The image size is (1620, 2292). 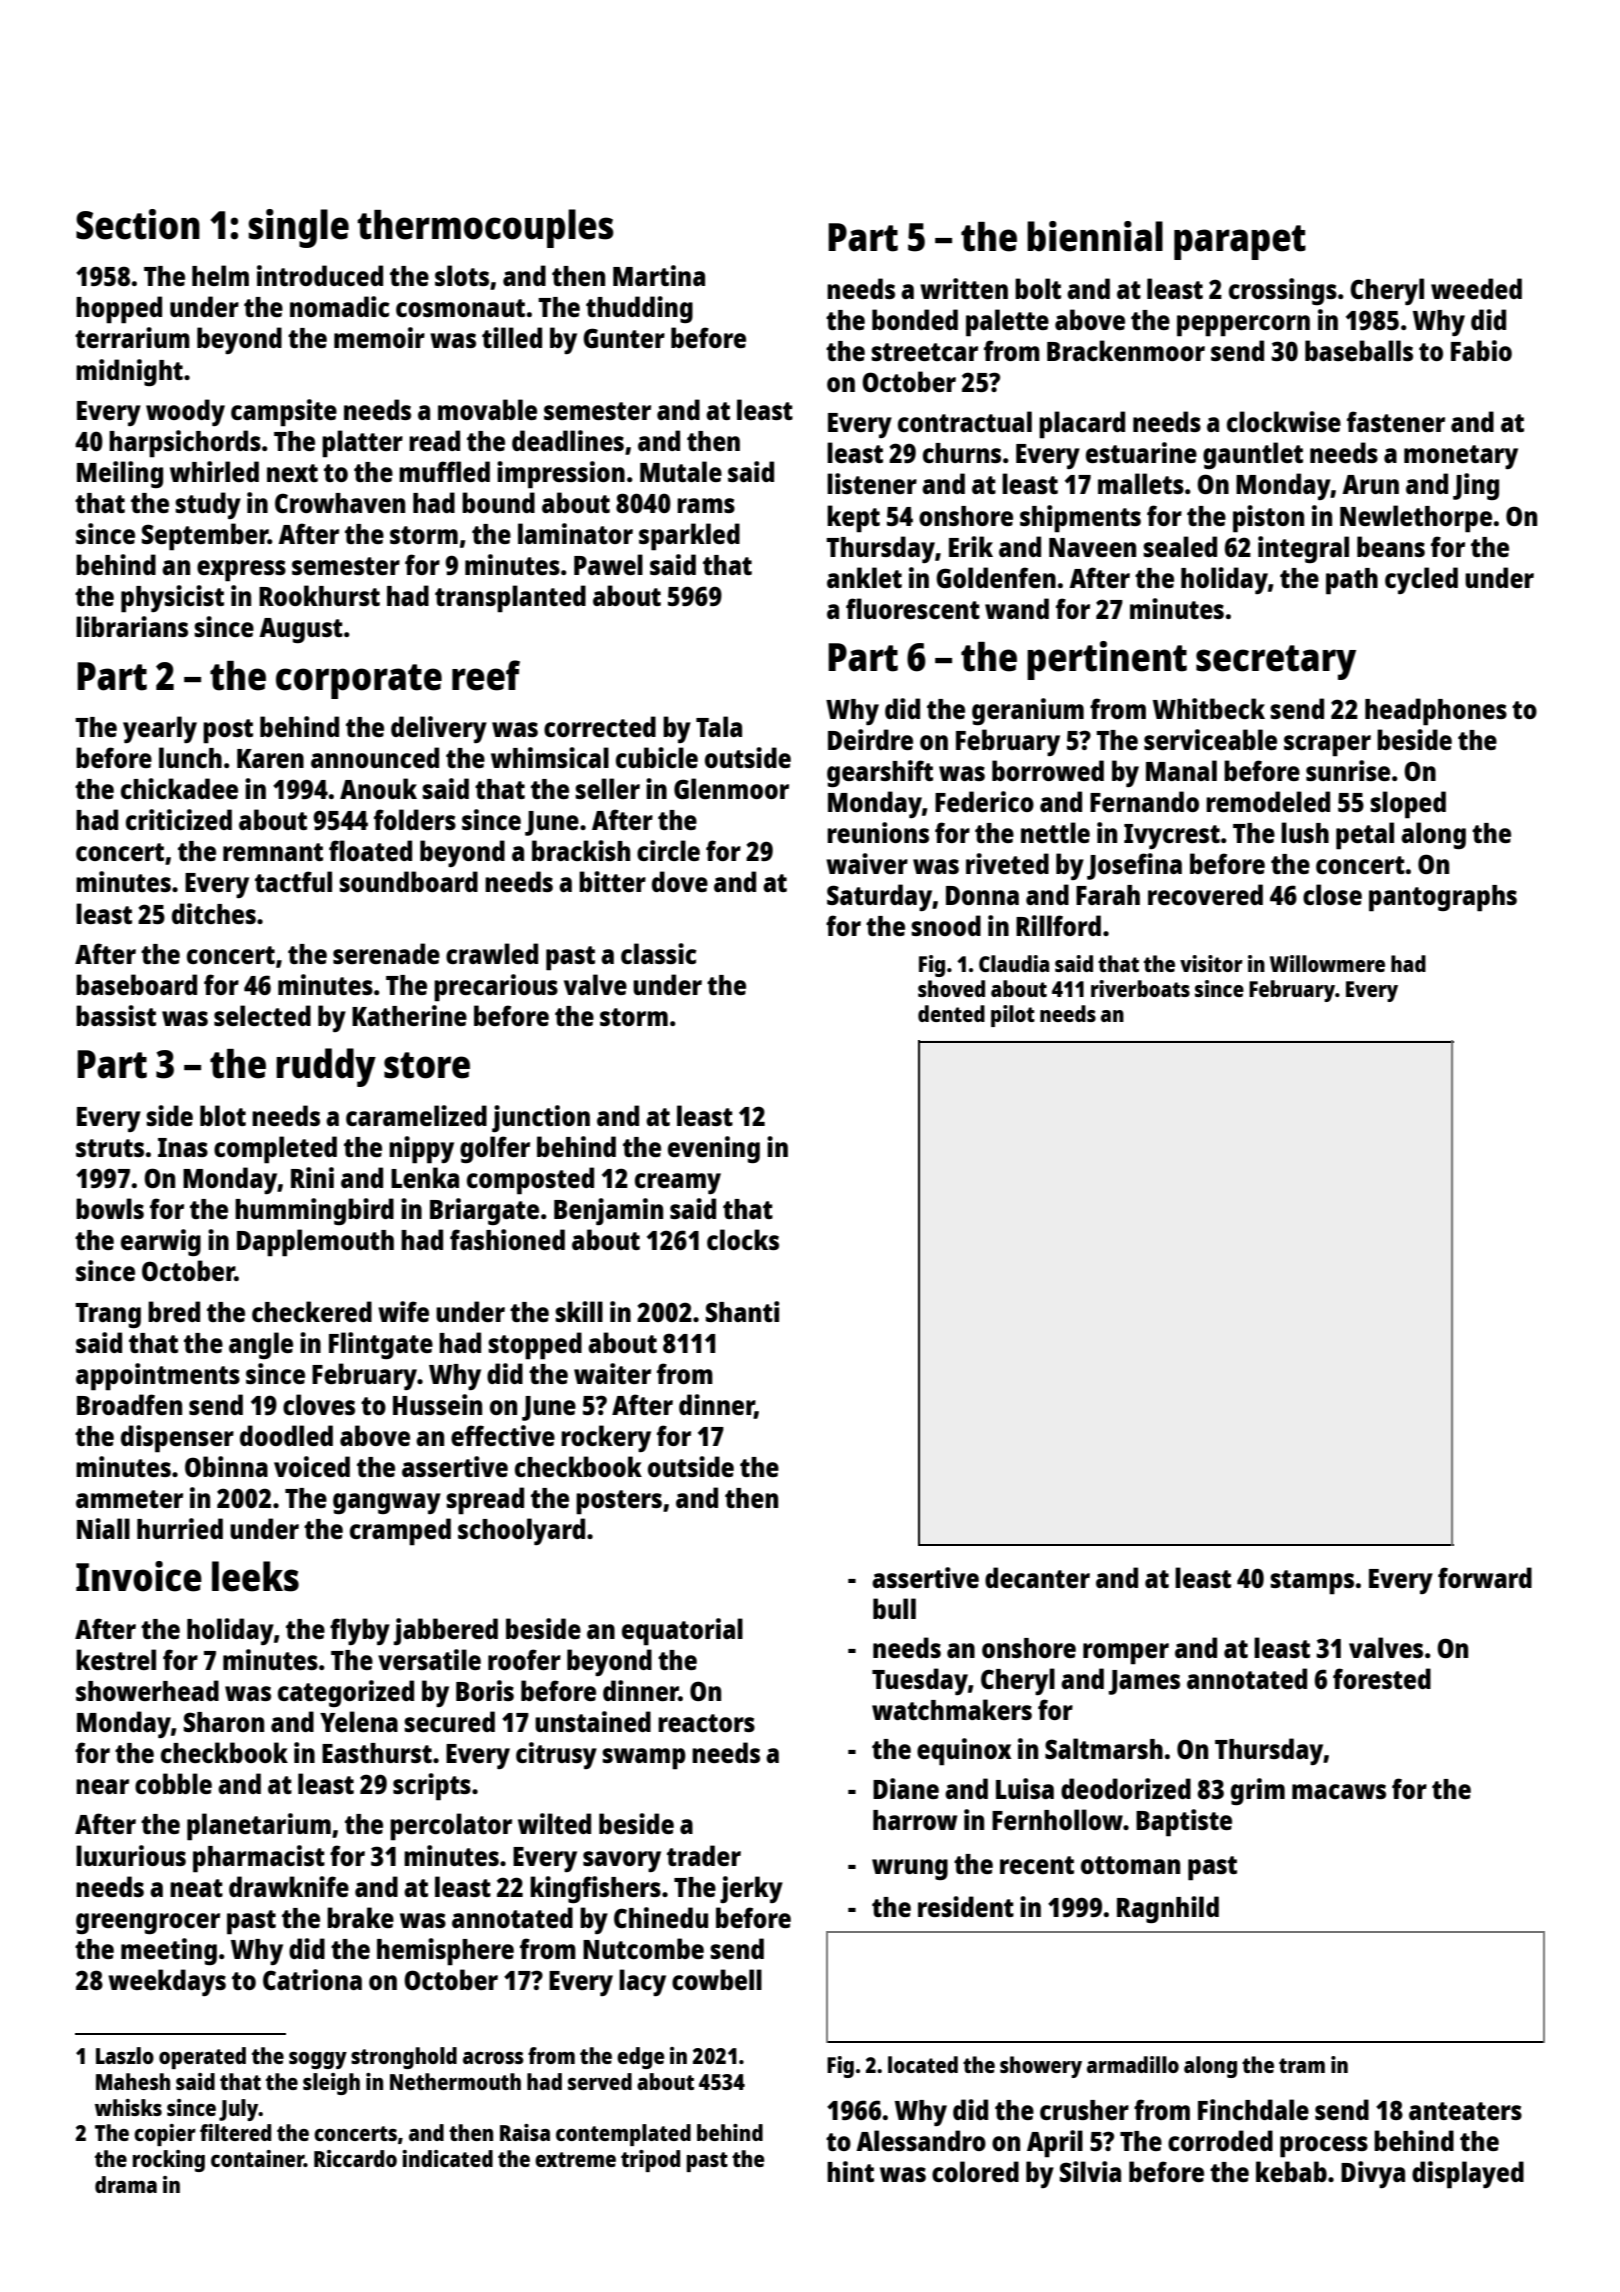 I want to click on parapet, so click(x=1240, y=242).
